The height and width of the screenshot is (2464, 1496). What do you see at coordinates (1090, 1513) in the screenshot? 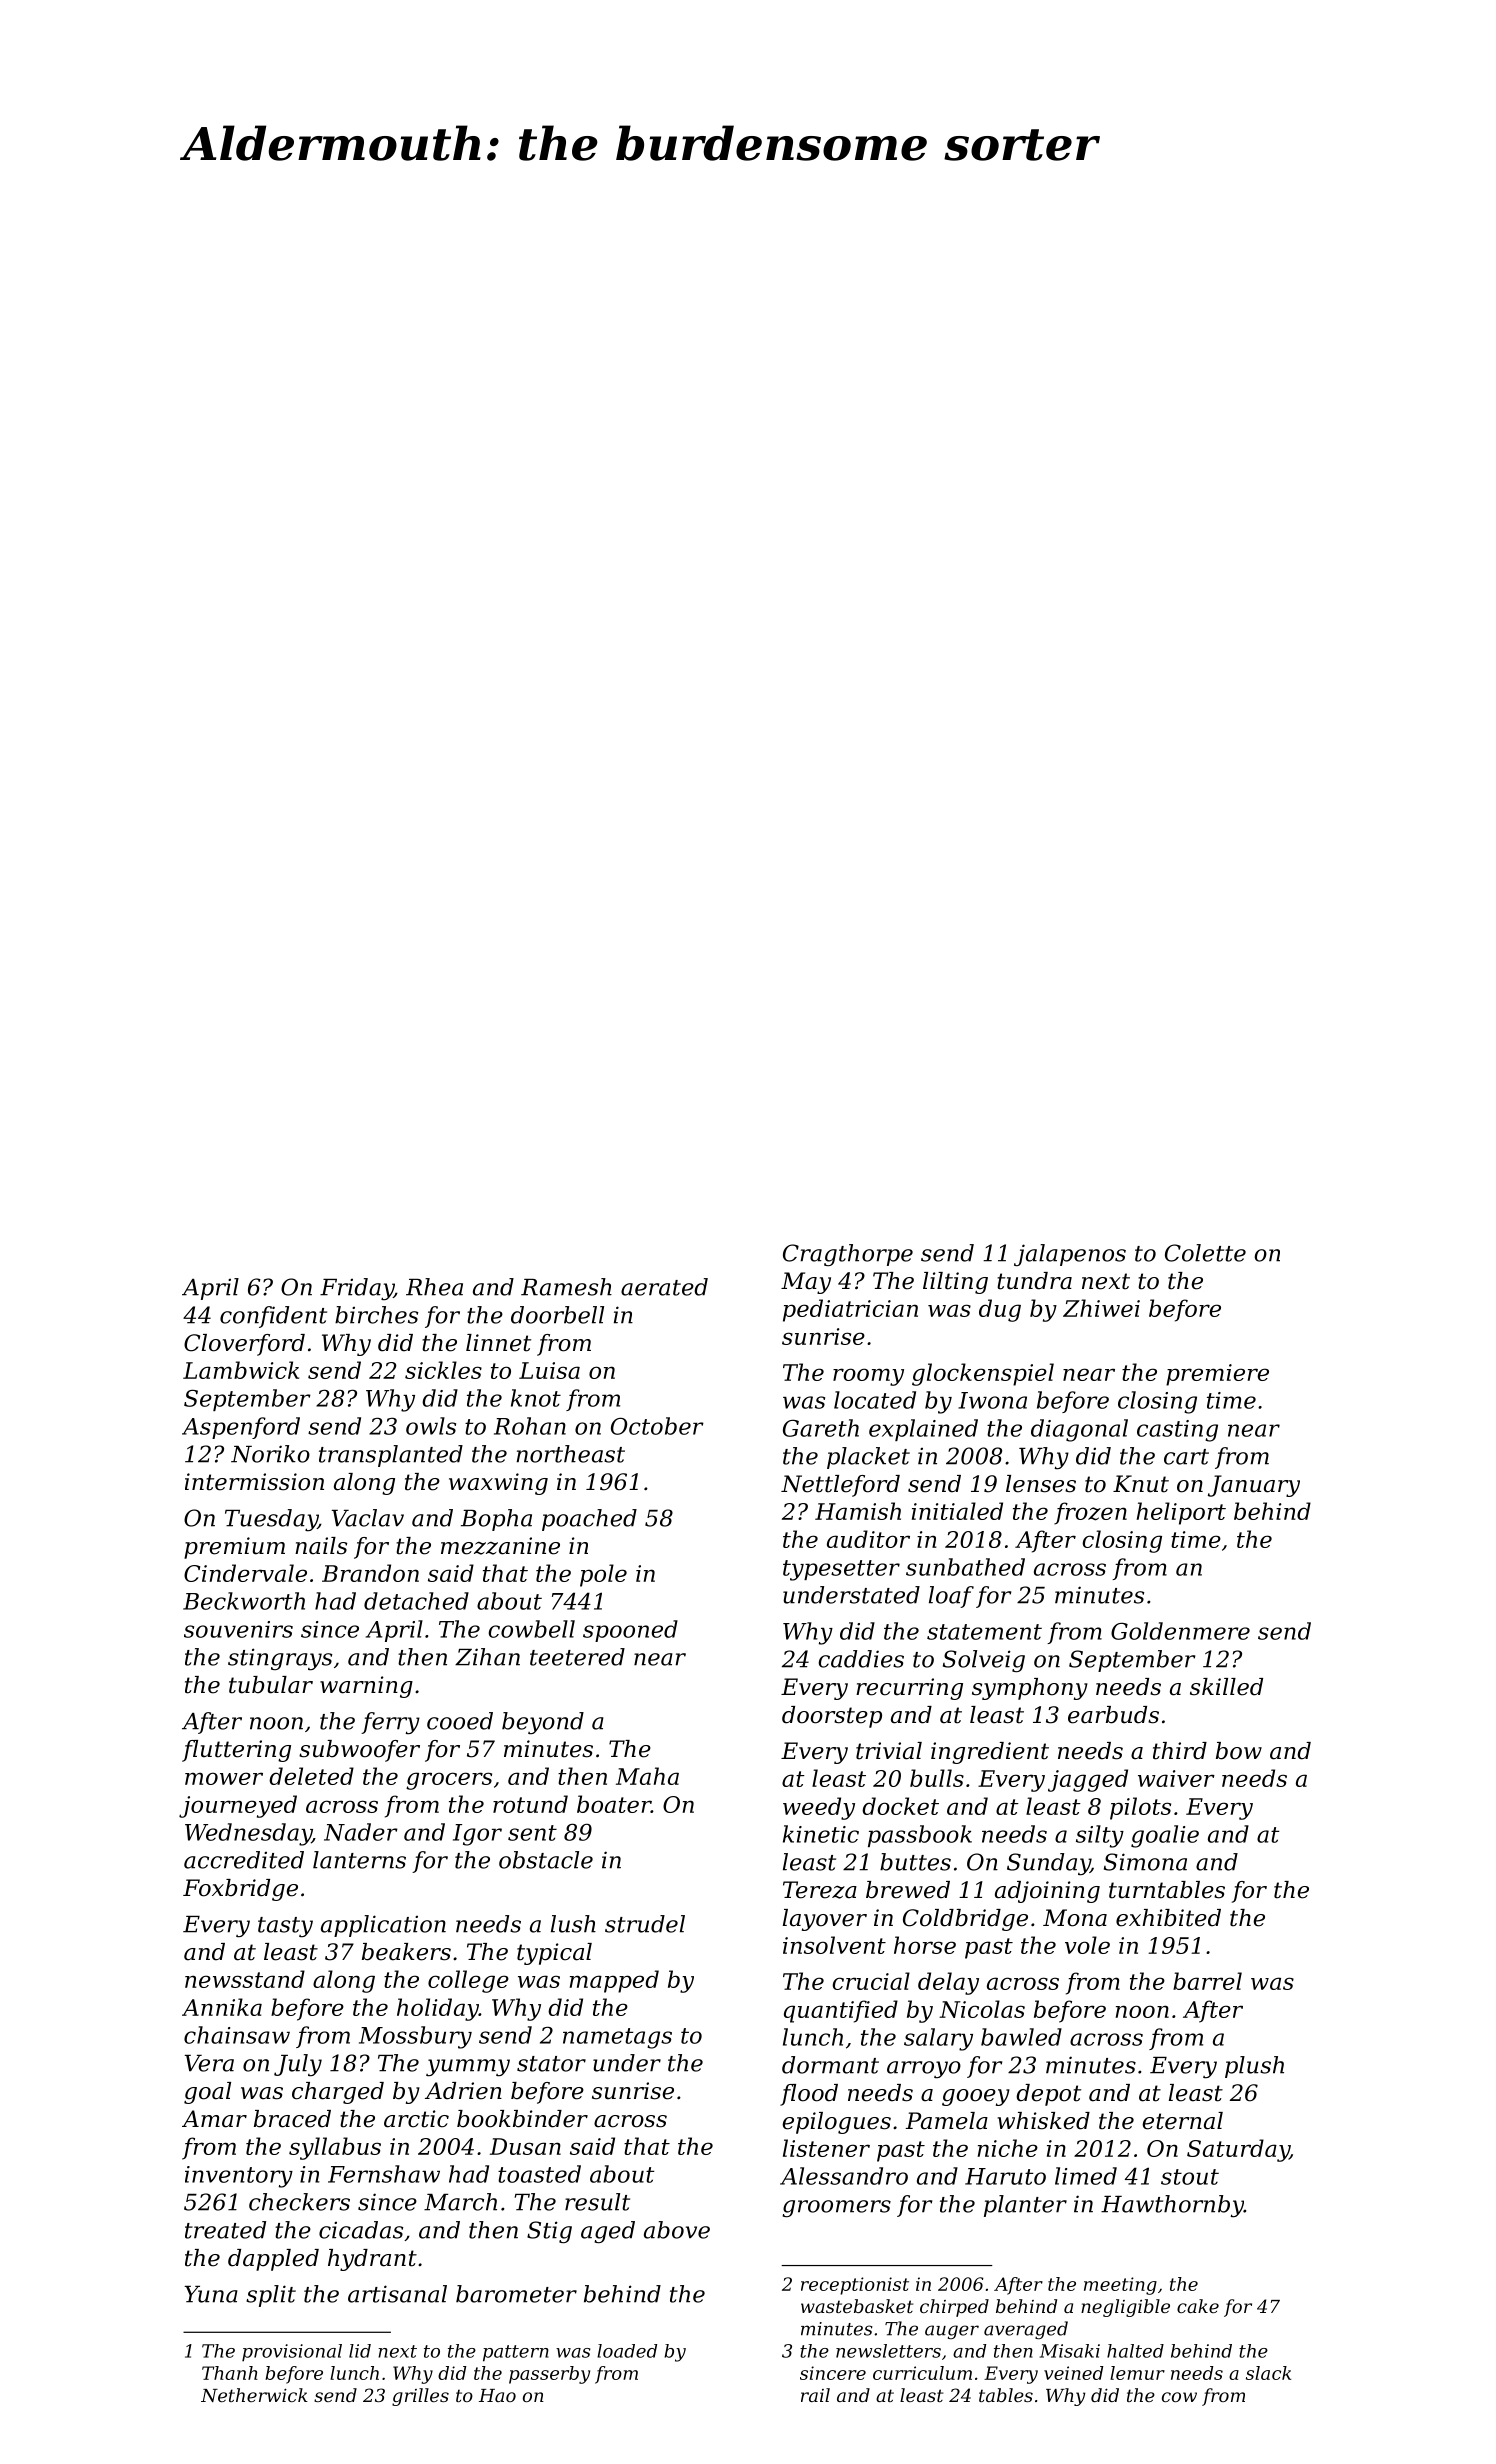
I see `frozen` at bounding box center [1090, 1513].
